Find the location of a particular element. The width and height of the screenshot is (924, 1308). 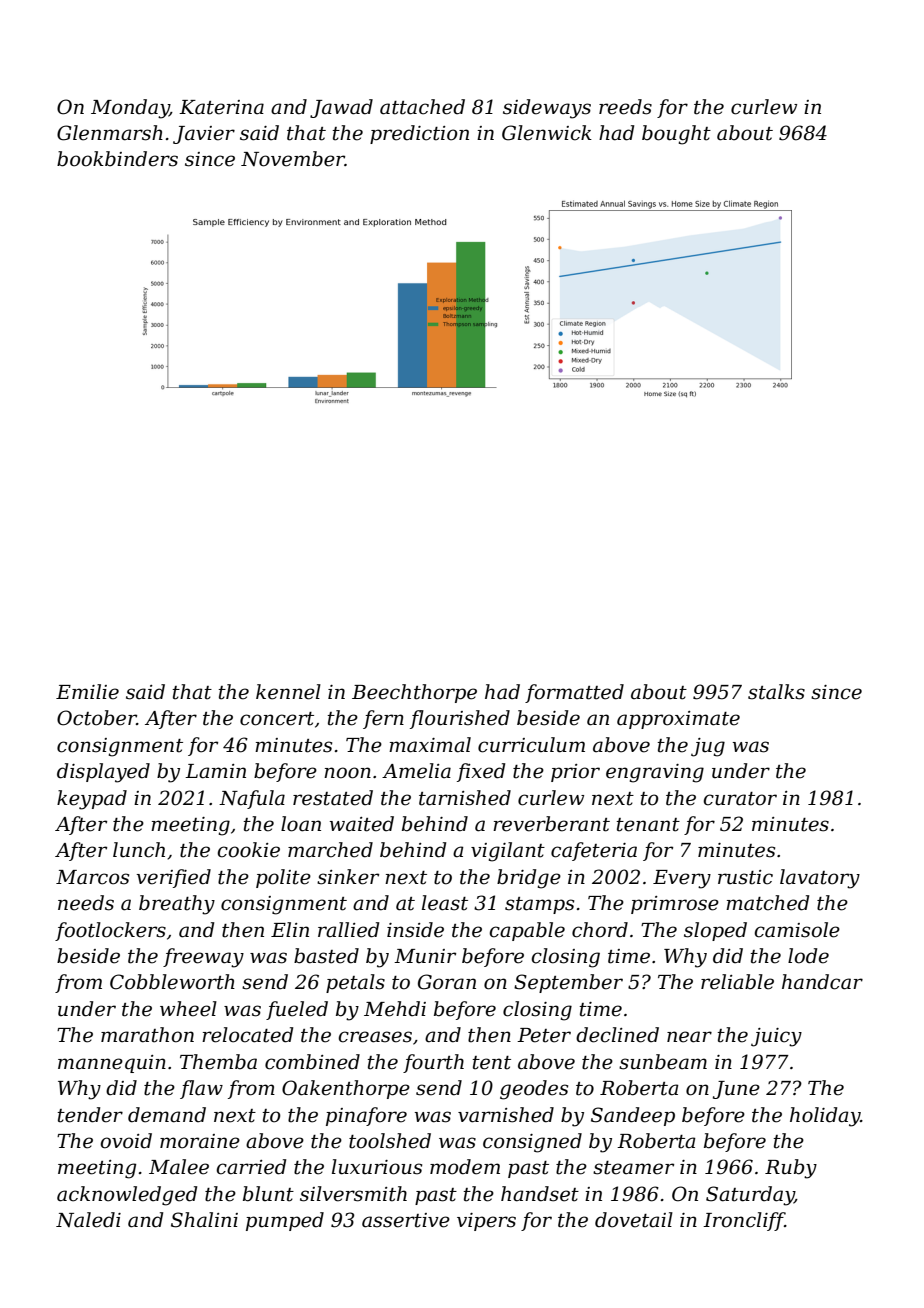

reliable is located at coordinates (737, 982).
